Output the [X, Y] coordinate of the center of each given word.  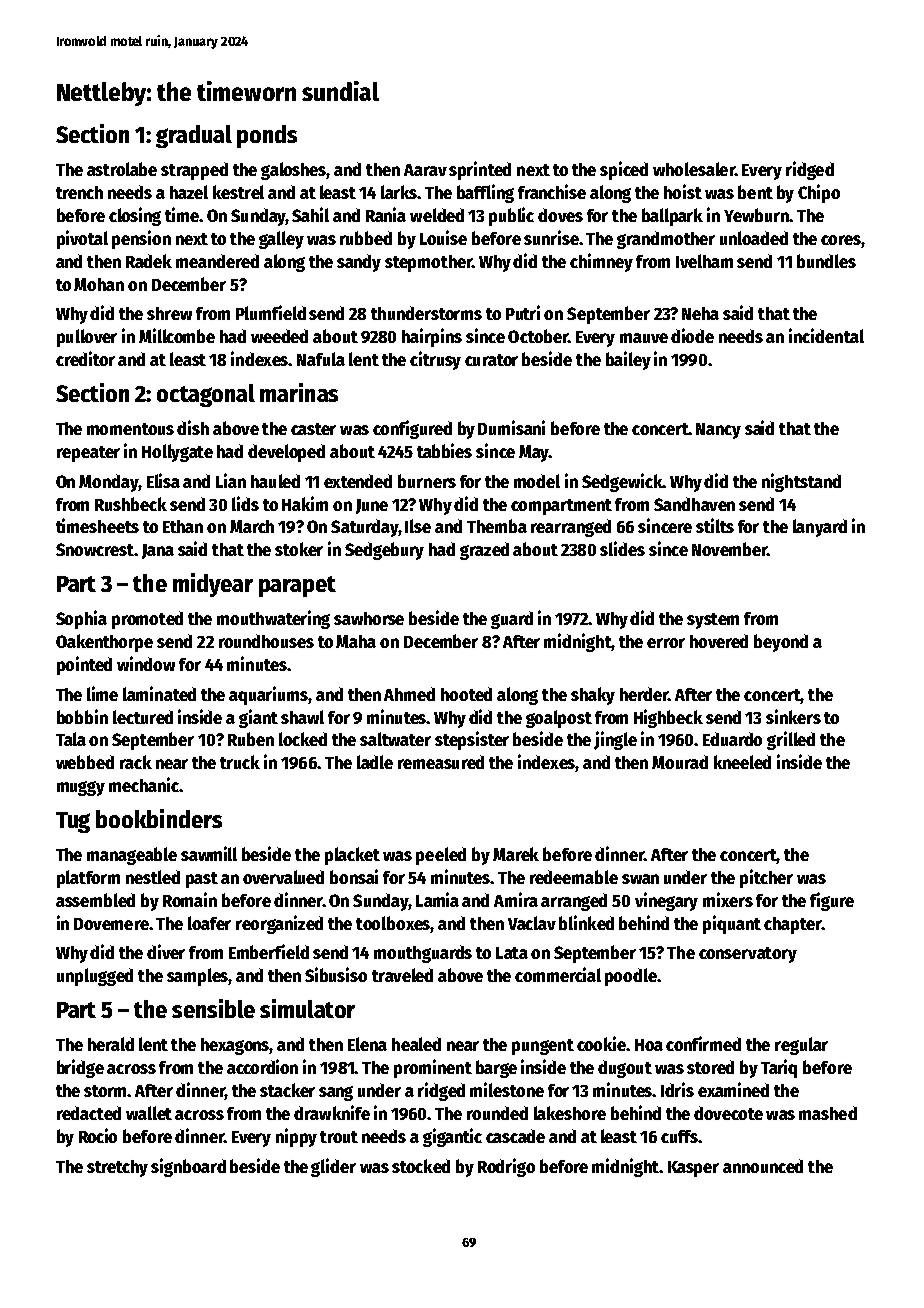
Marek [516, 854]
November [729, 549]
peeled [441, 856]
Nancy [718, 431]
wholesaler [694, 169]
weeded [279, 336]
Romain [190, 899]
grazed [484, 551]
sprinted [480, 170]
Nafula [321, 359]
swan [640, 879]
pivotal [82, 239]
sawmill [209, 853]
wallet [149, 1113]
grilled [791, 740]
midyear [213, 585]
